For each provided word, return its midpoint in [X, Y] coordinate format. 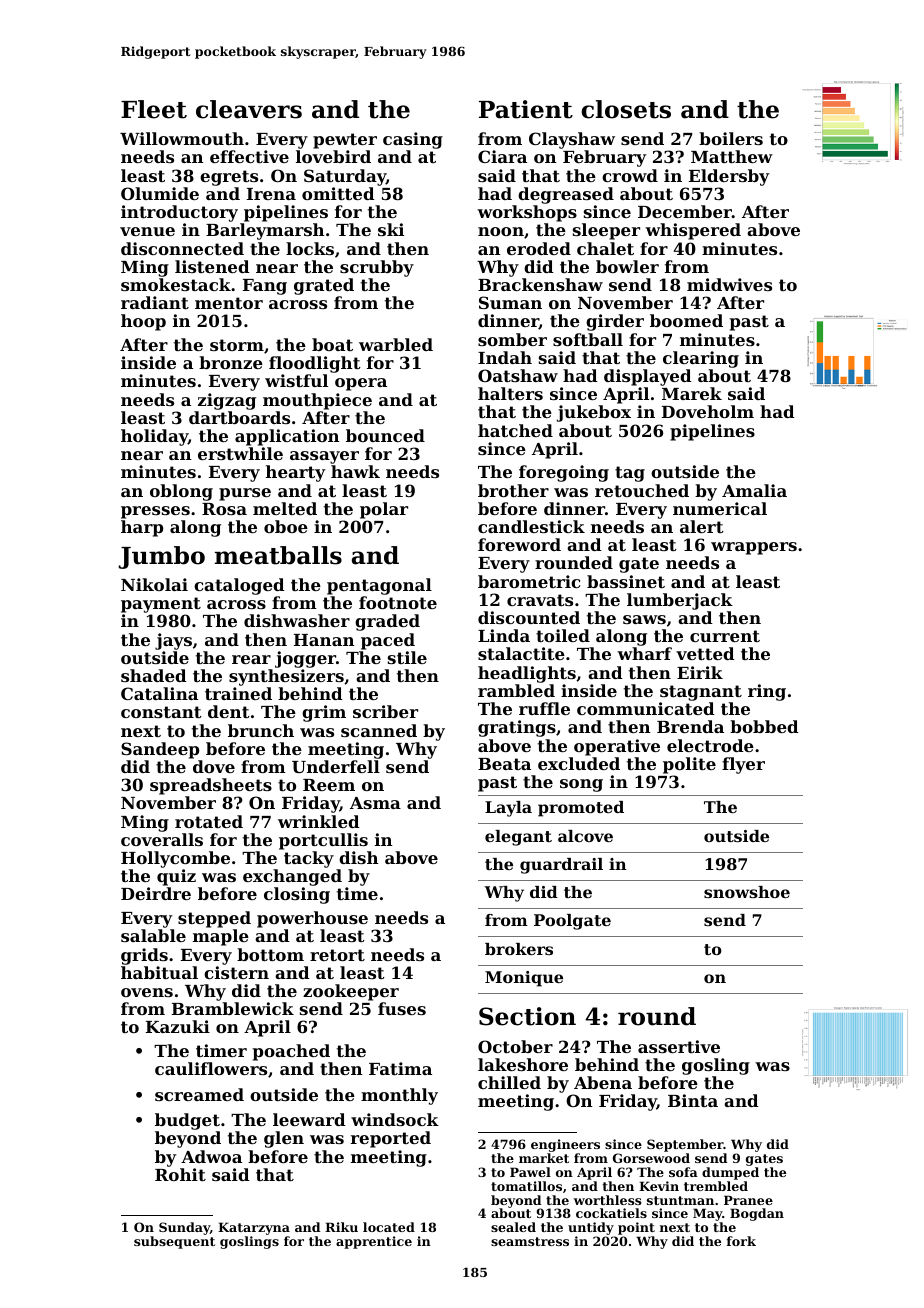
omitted [338, 193]
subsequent [174, 1242]
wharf [644, 653]
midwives [729, 284]
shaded [154, 675]
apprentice [374, 1242]
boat [332, 344]
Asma [375, 803]
